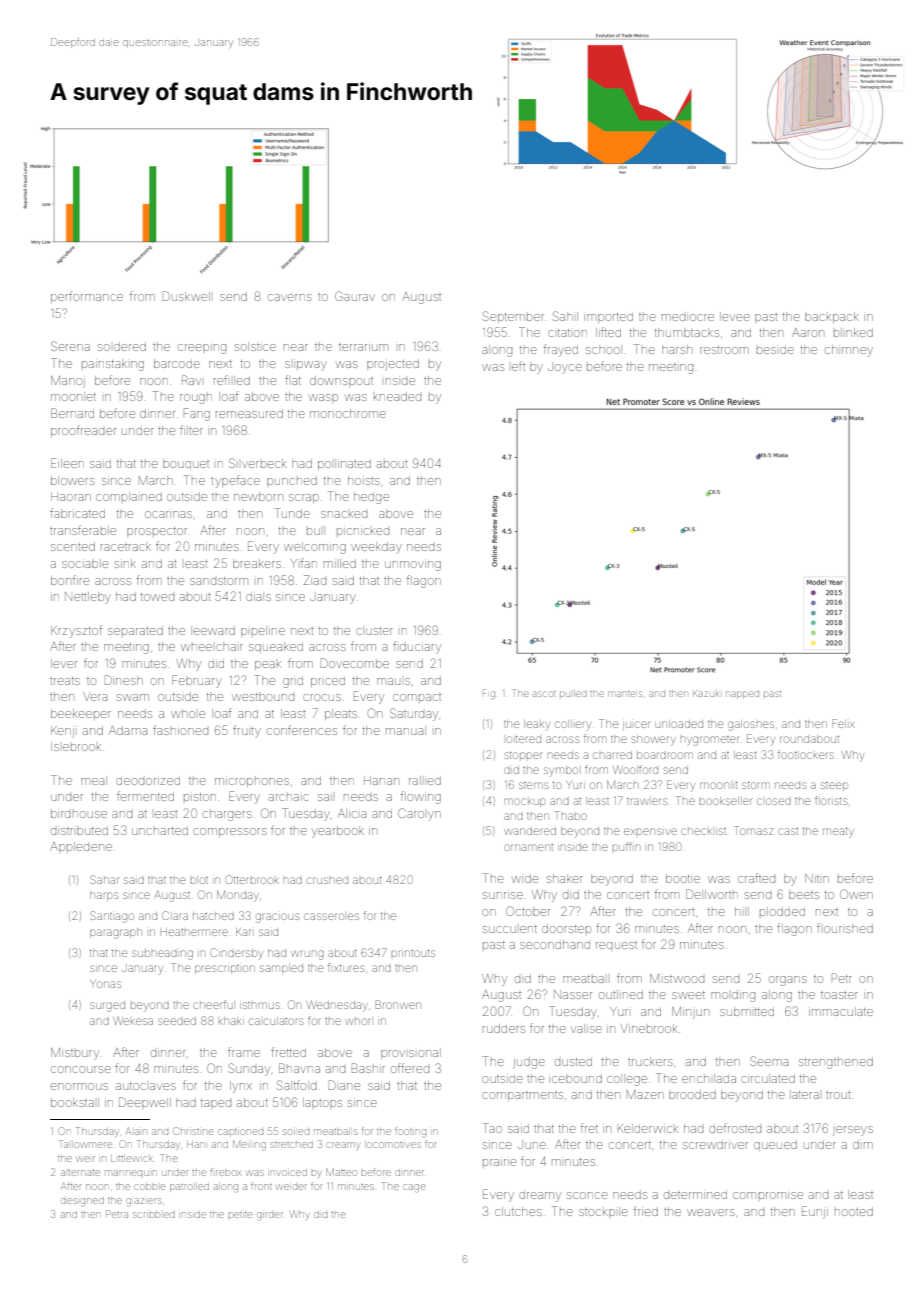  What do you see at coordinates (565, 316) in the page?
I see `Sahil` at bounding box center [565, 316].
